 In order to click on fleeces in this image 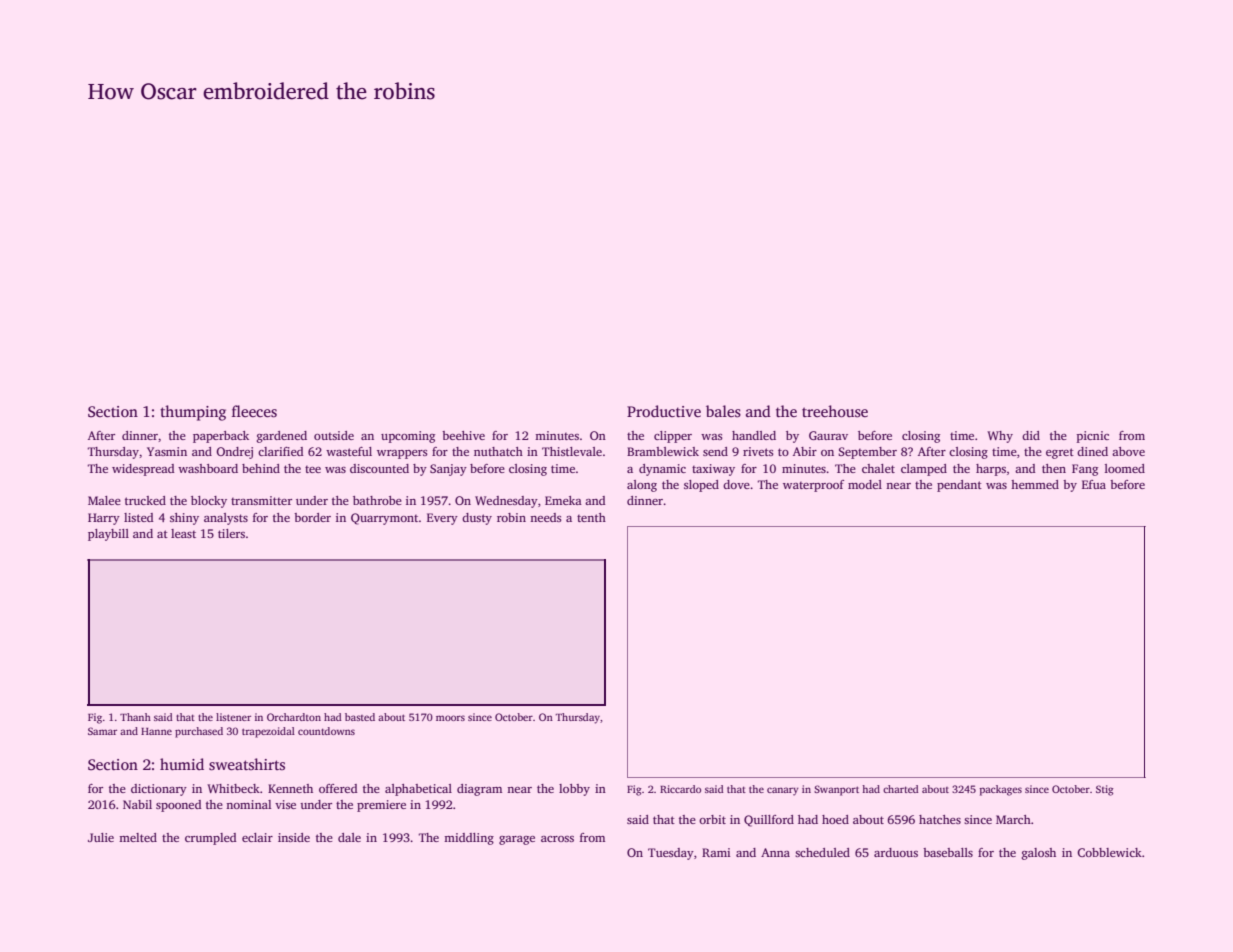, I will do `click(254, 411)`.
